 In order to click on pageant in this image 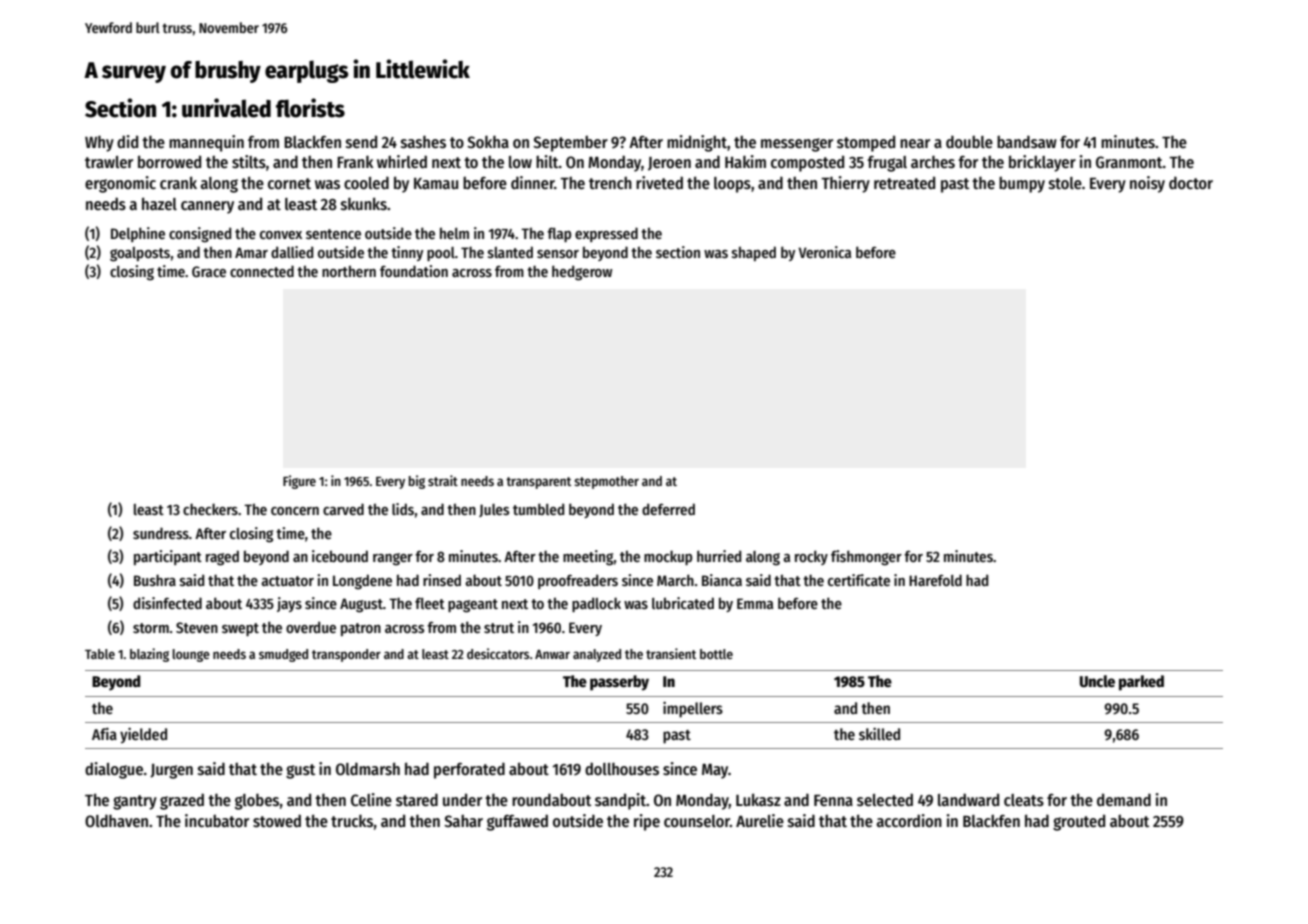, I will do `click(473, 606)`.
